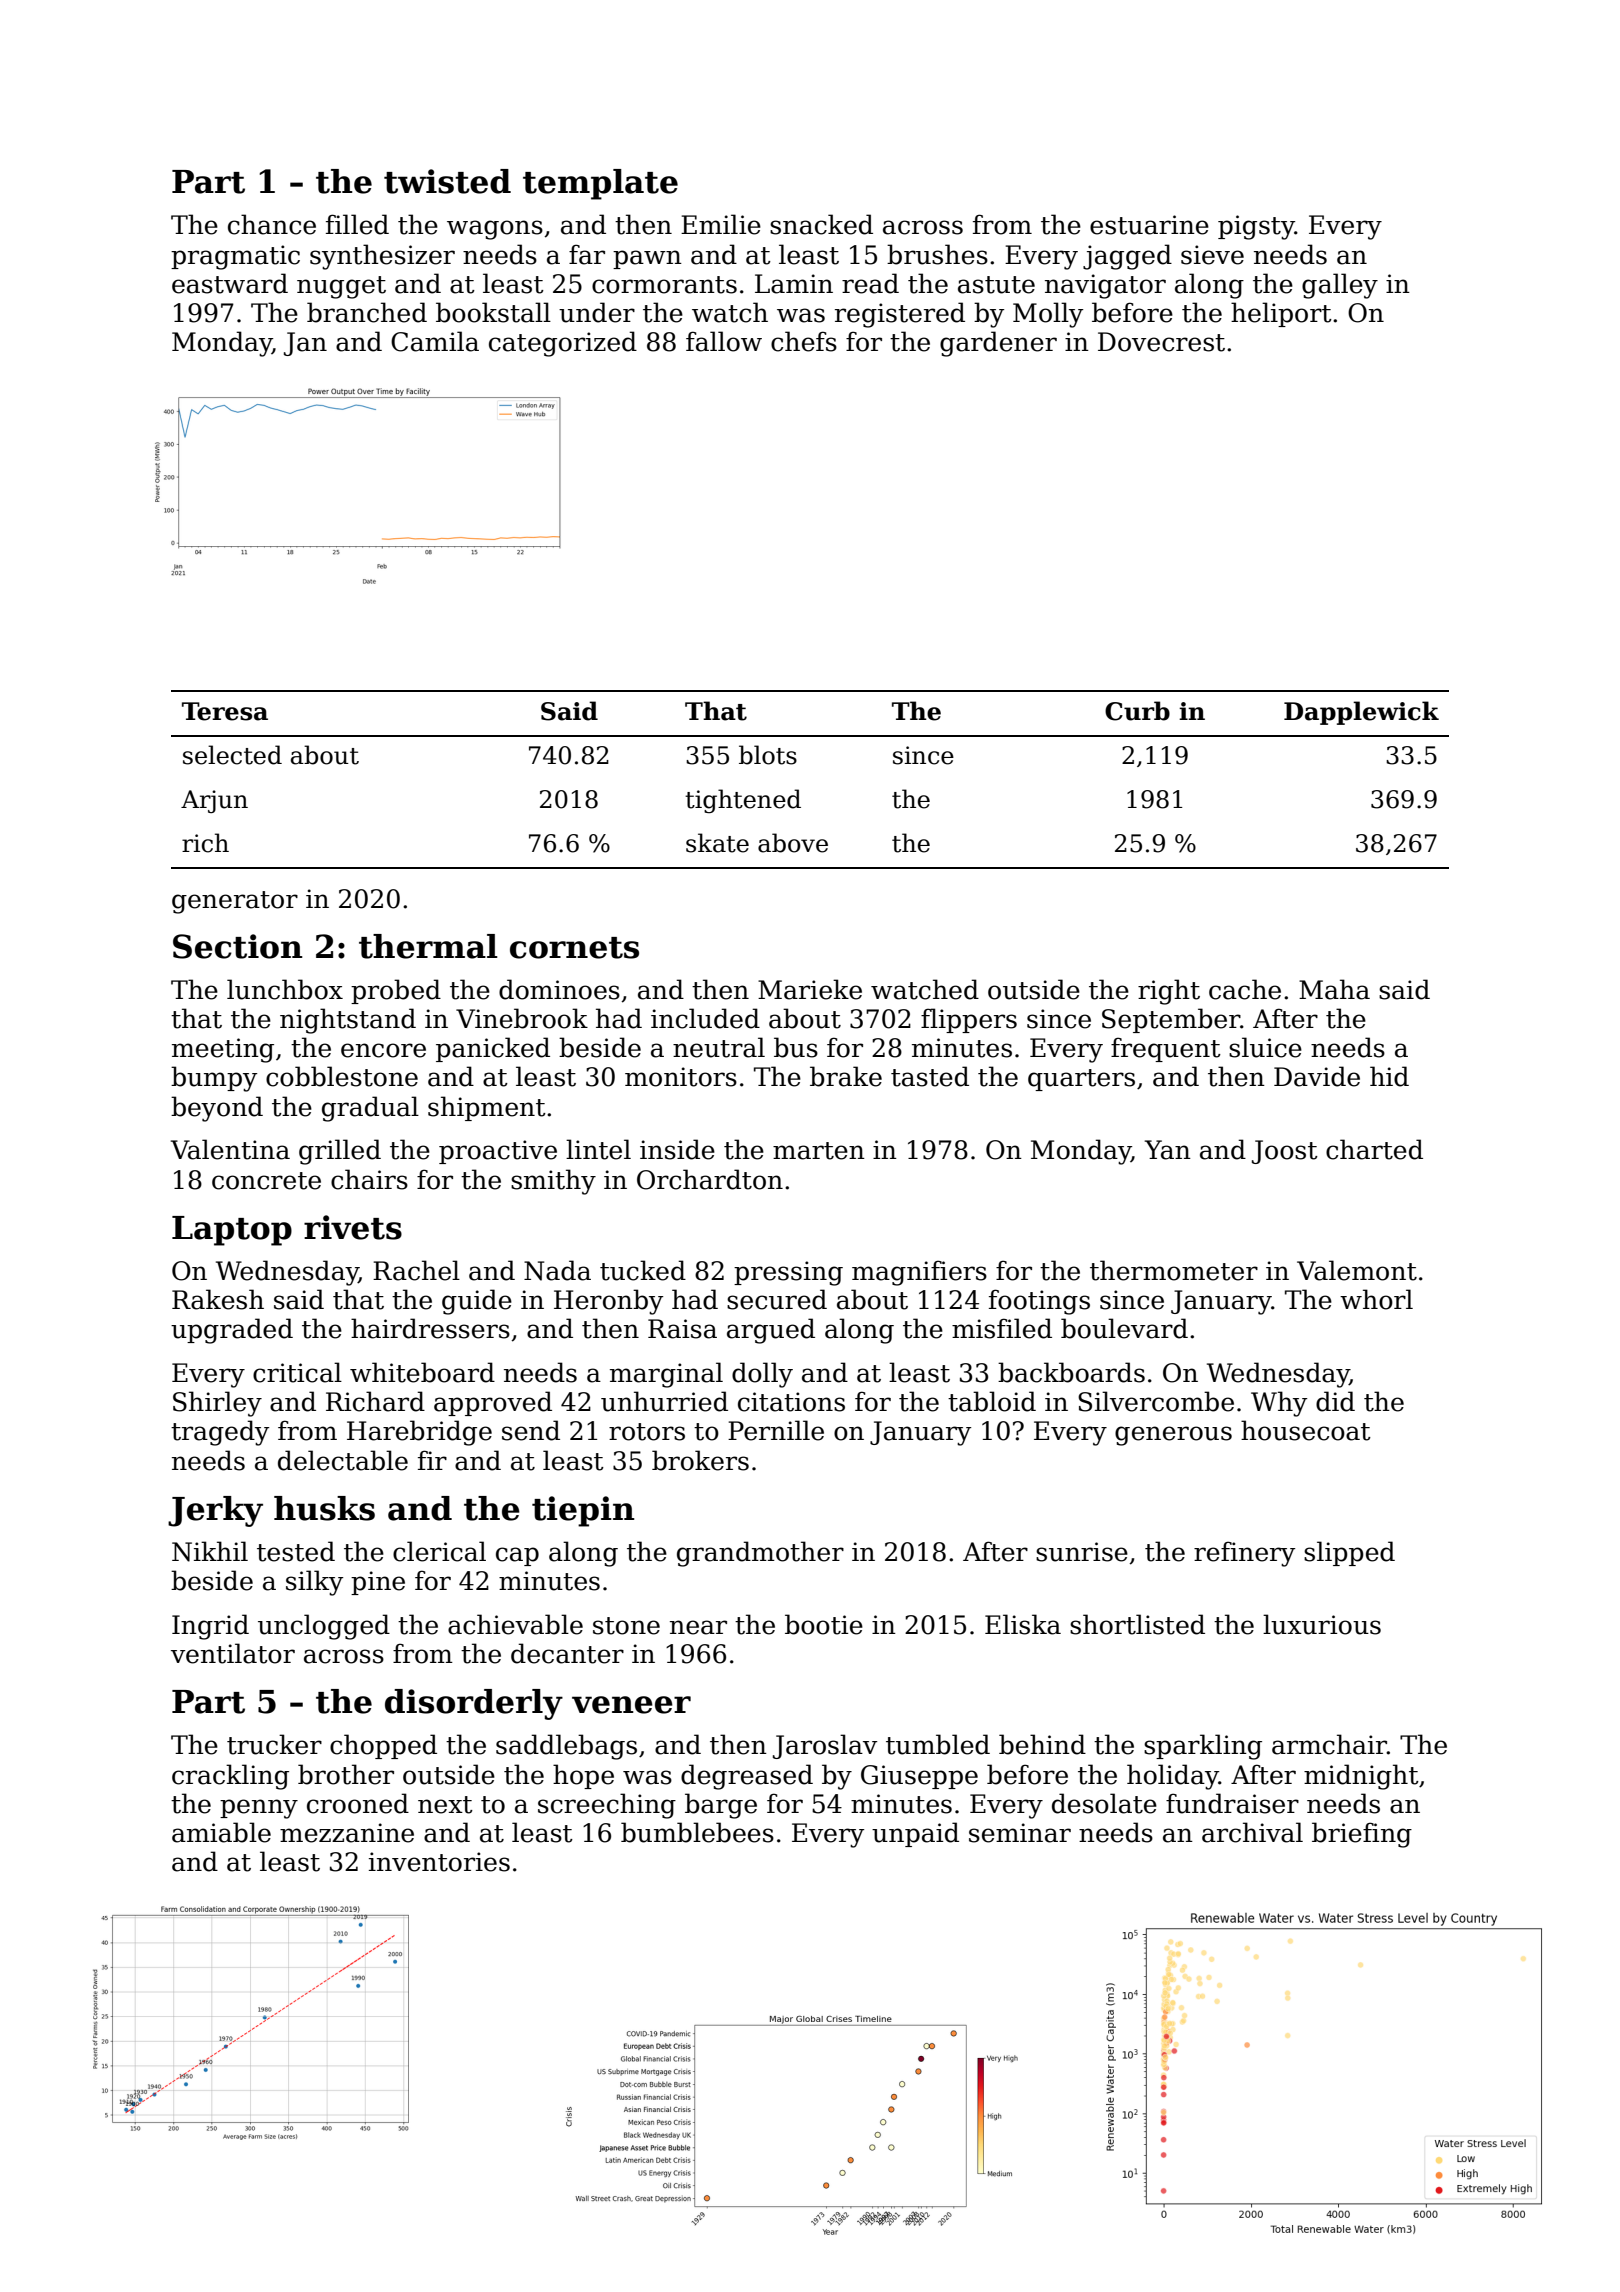  I want to click on hid, so click(1389, 1076).
